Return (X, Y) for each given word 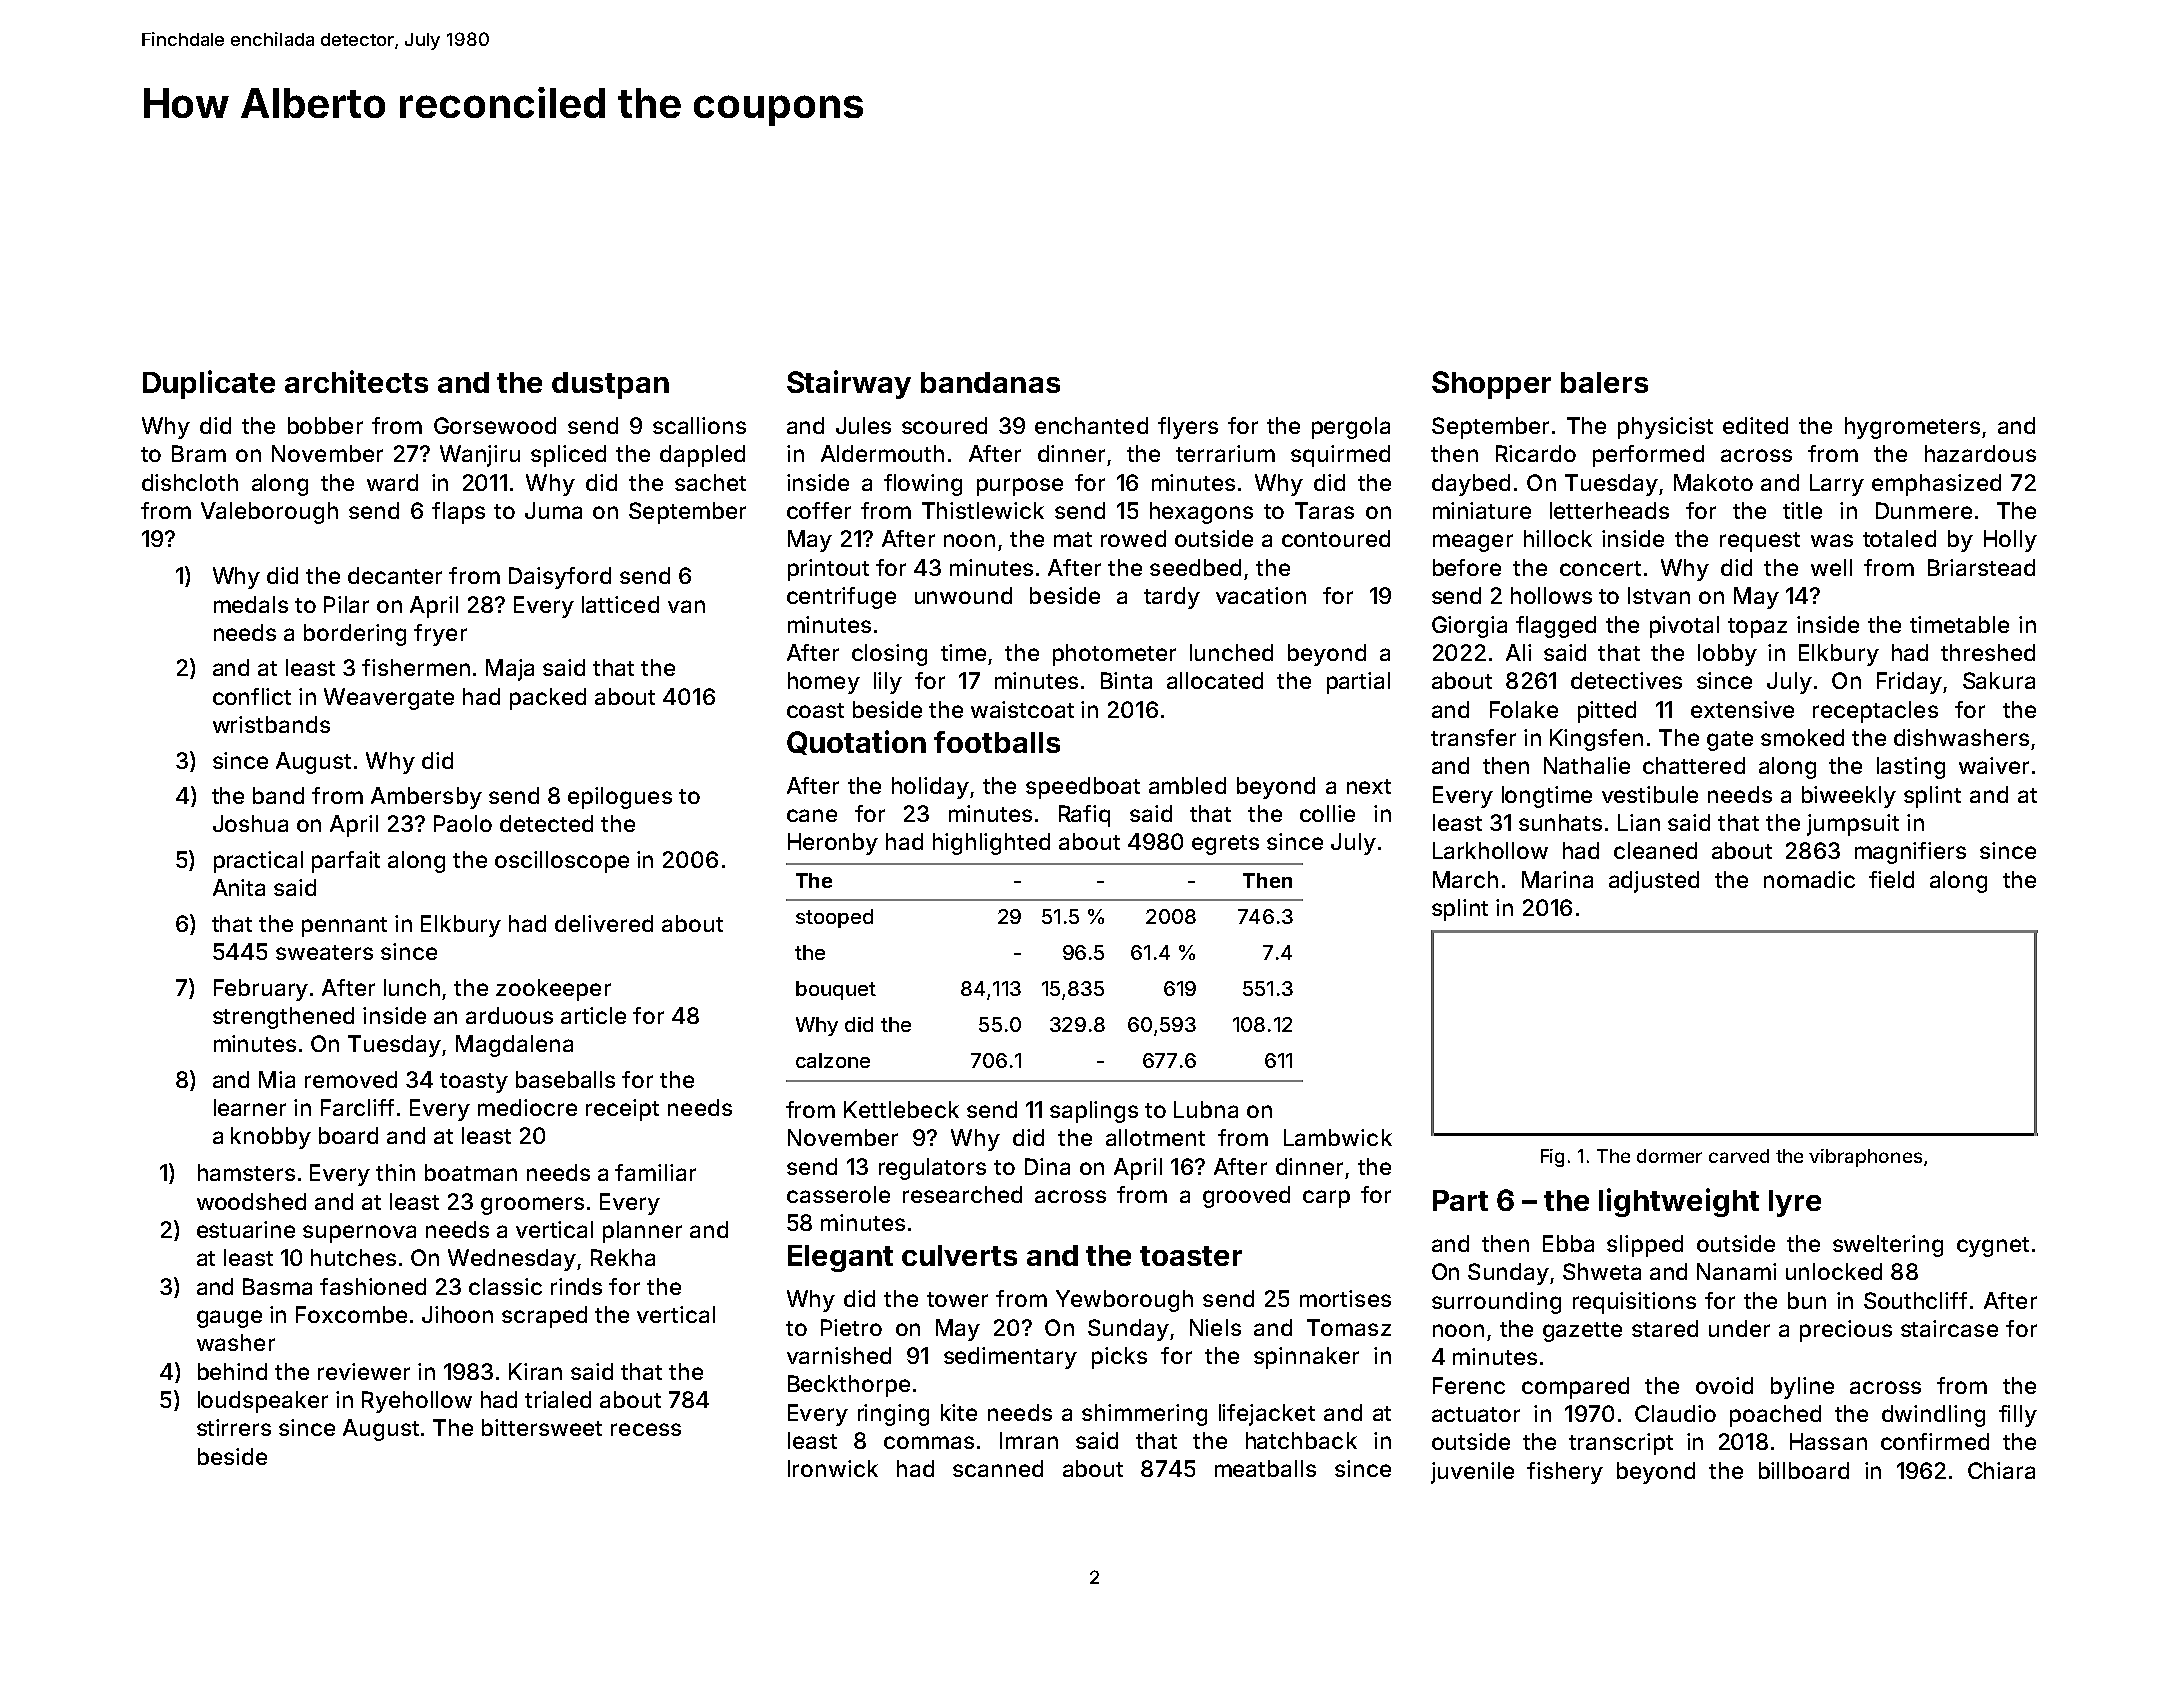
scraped (544, 1317)
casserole (838, 1194)
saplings (1094, 1112)
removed (351, 1079)
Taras (1324, 510)
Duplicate (209, 384)
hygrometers (1912, 428)
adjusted (1654, 882)
